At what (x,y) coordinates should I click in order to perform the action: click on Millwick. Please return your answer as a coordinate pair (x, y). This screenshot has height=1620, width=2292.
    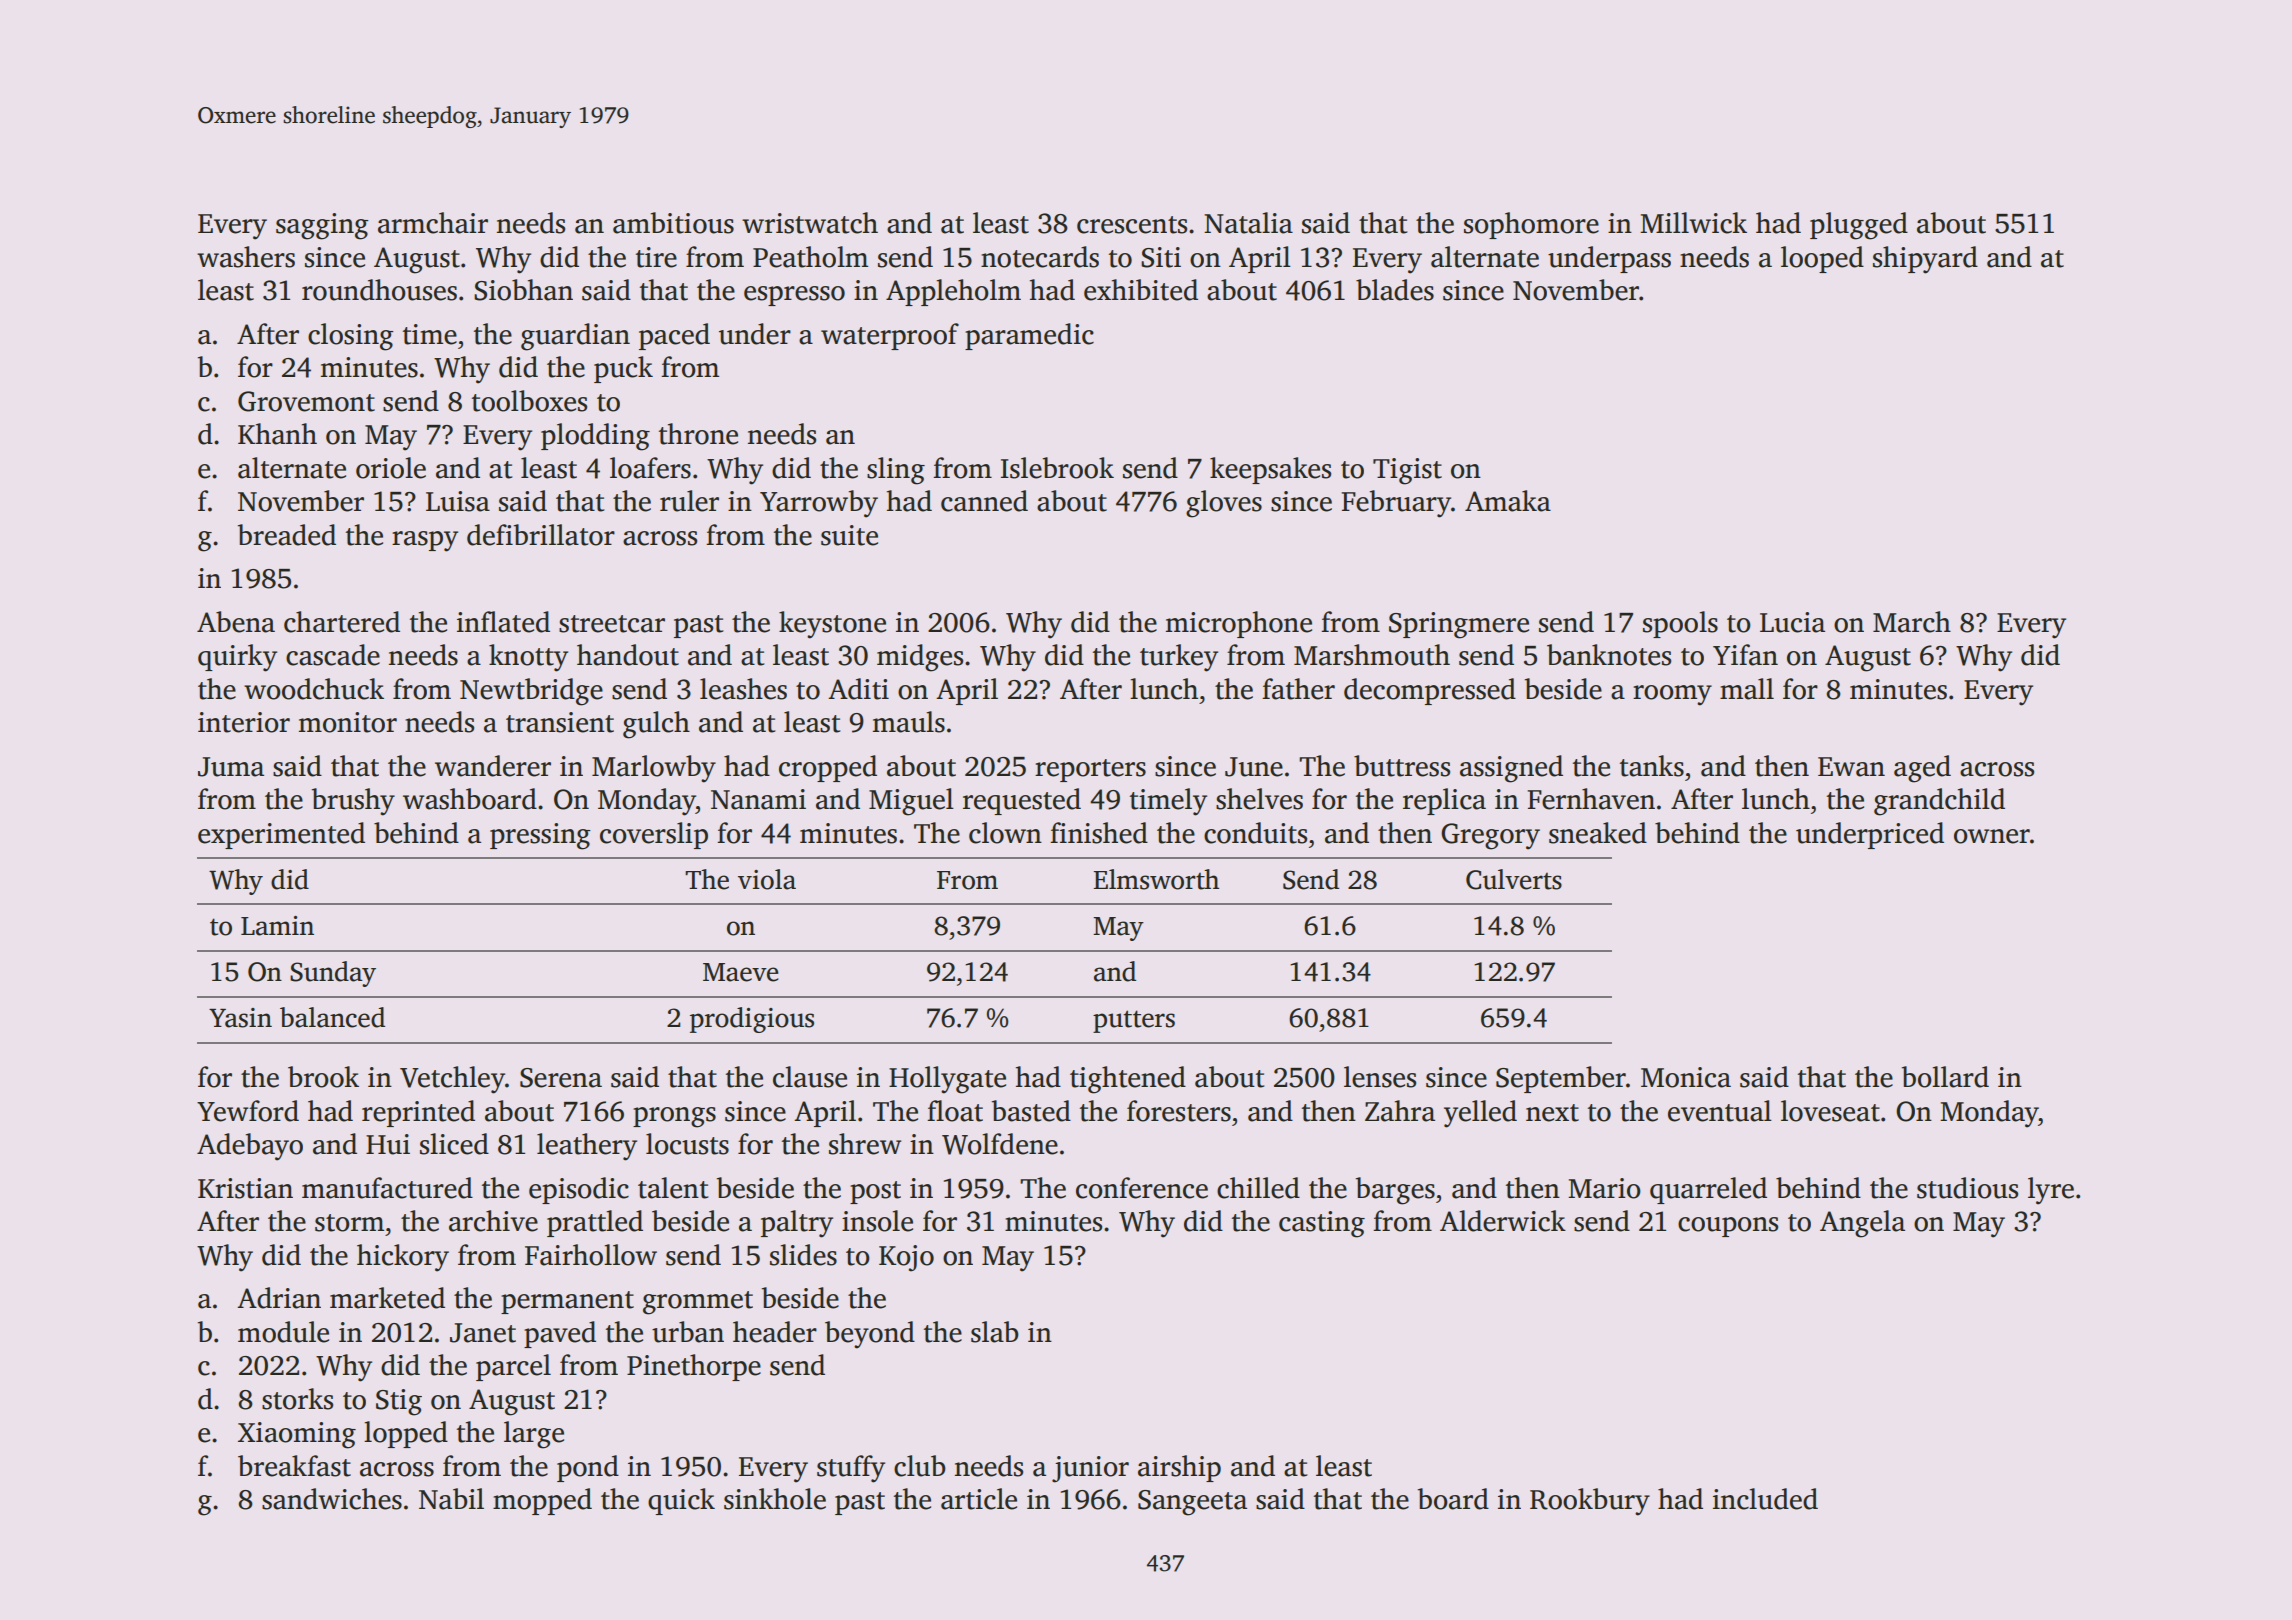
    Looking at the image, I should click on (1693, 223).
